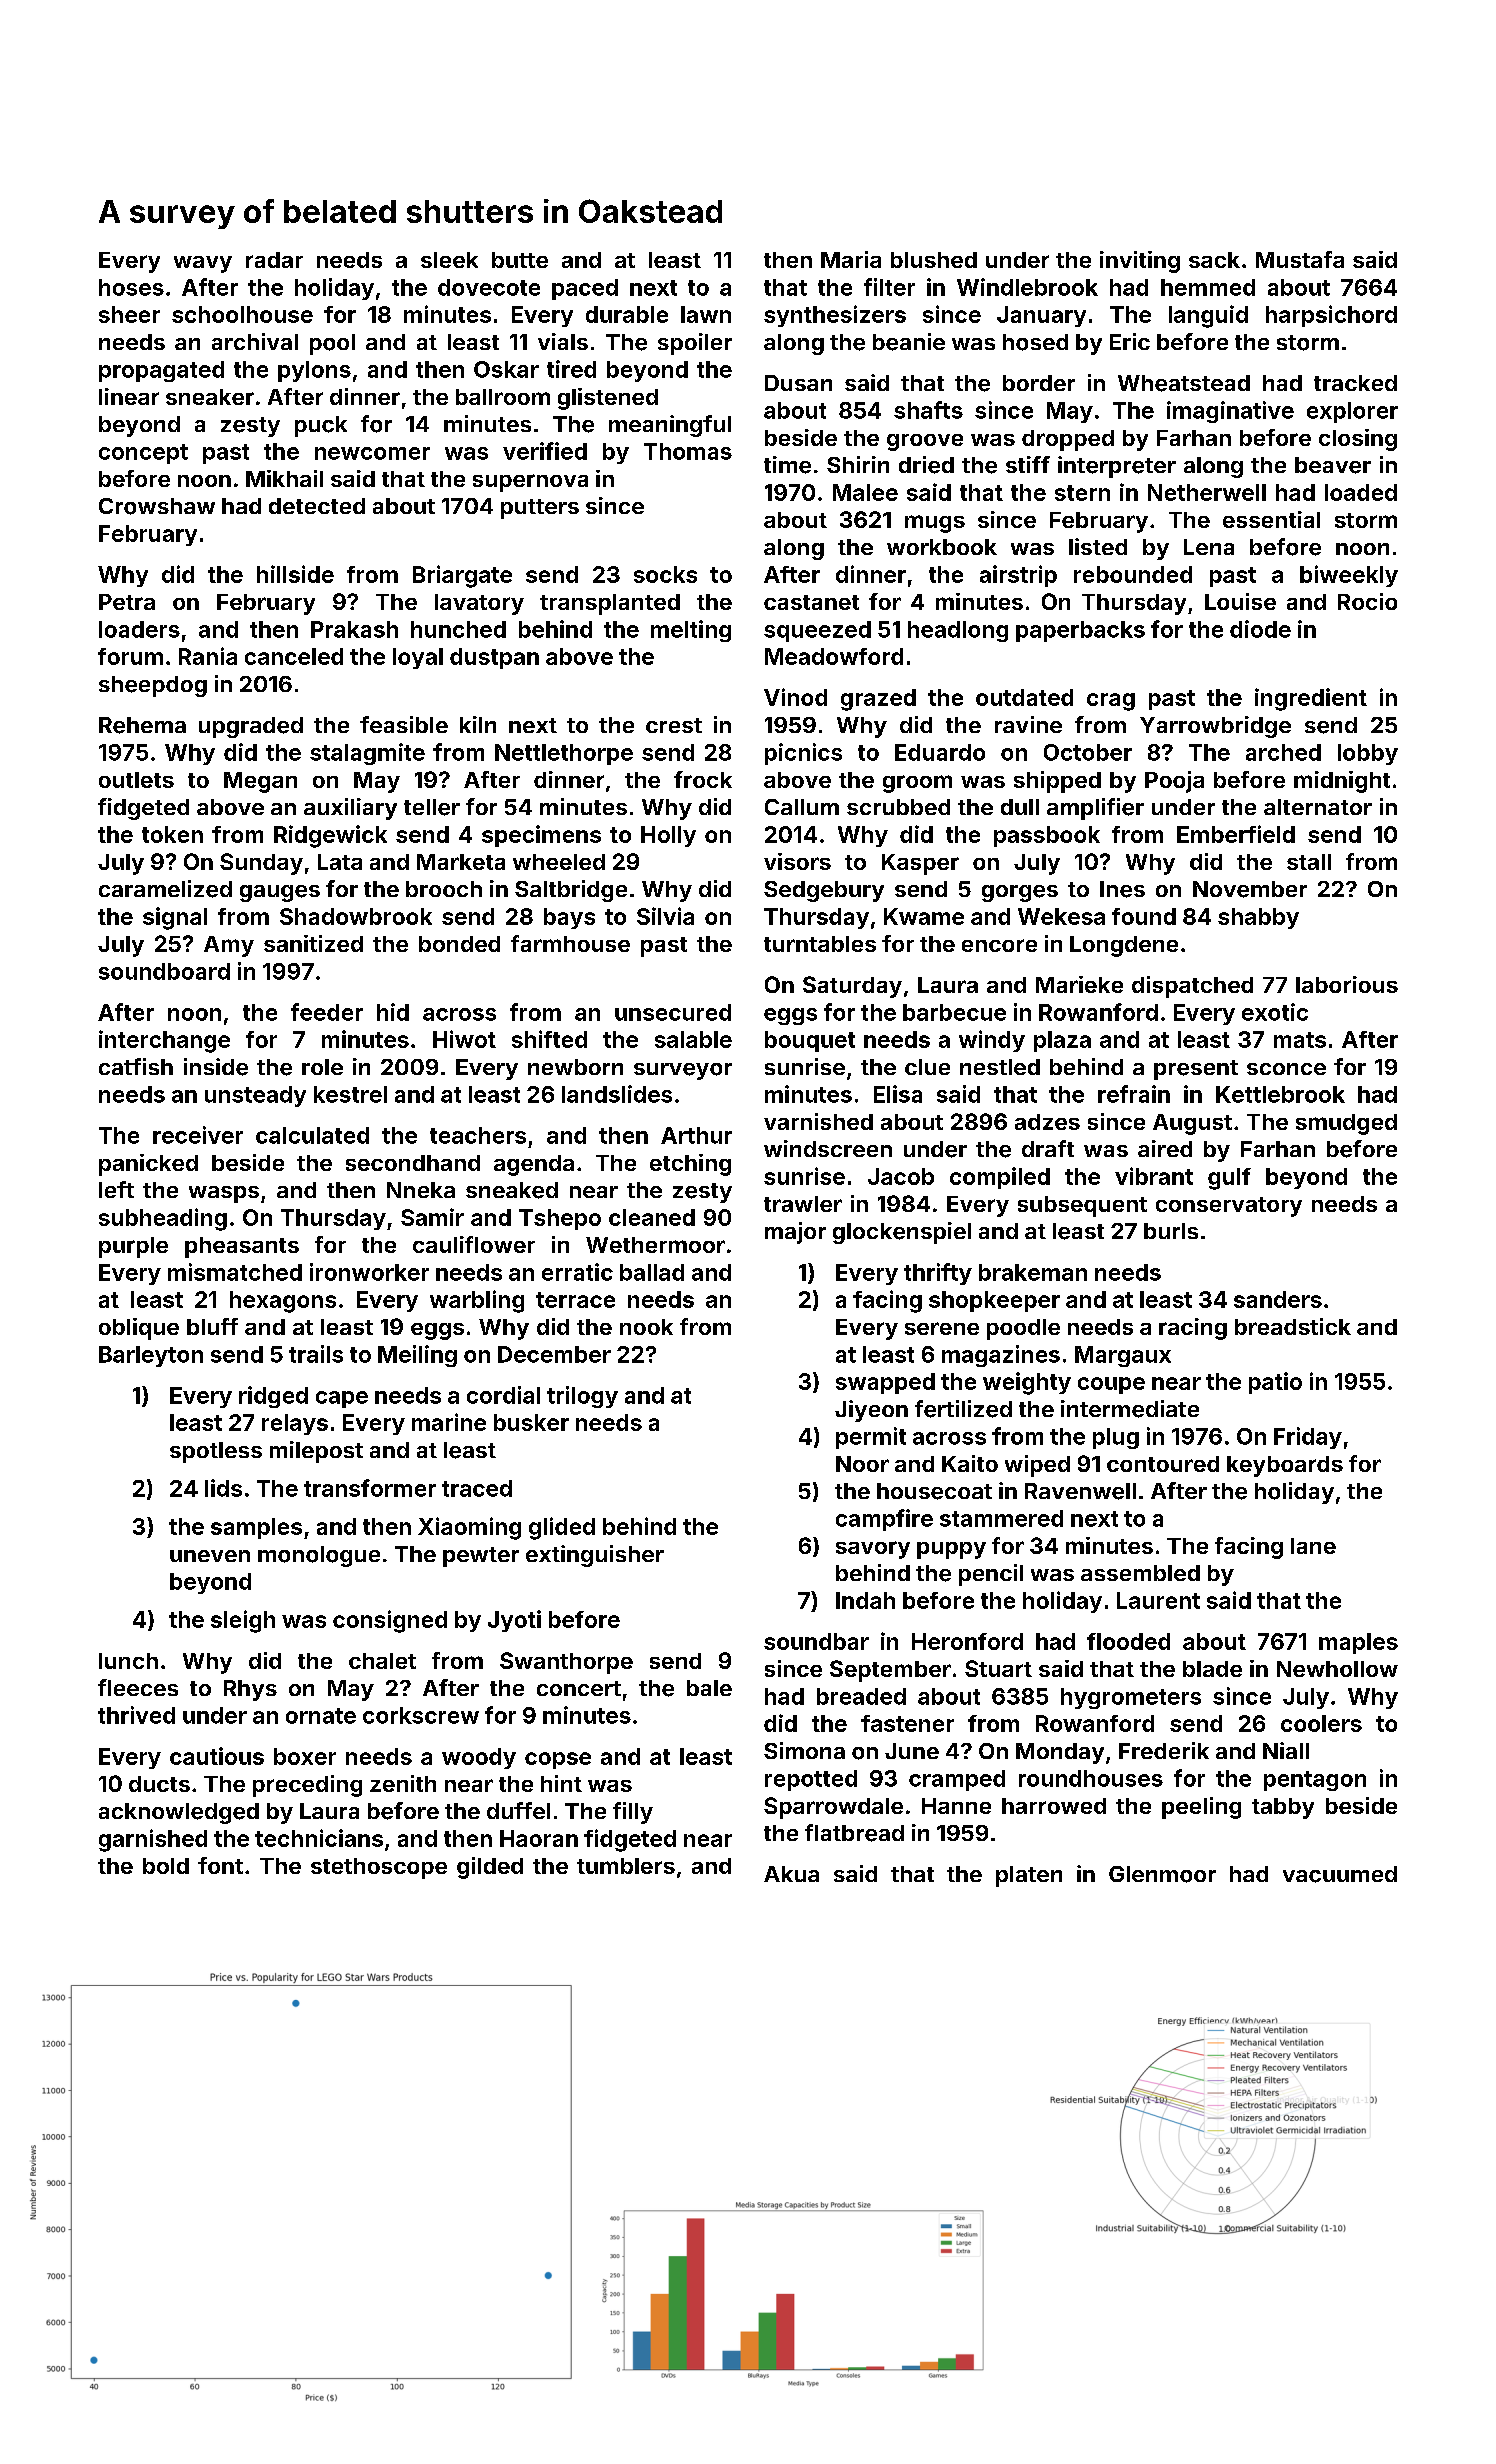 Image resolution: width=1496 pixels, height=2464 pixels. Describe the element at coordinates (1368, 754) in the screenshot. I see `lobby` at that location.
